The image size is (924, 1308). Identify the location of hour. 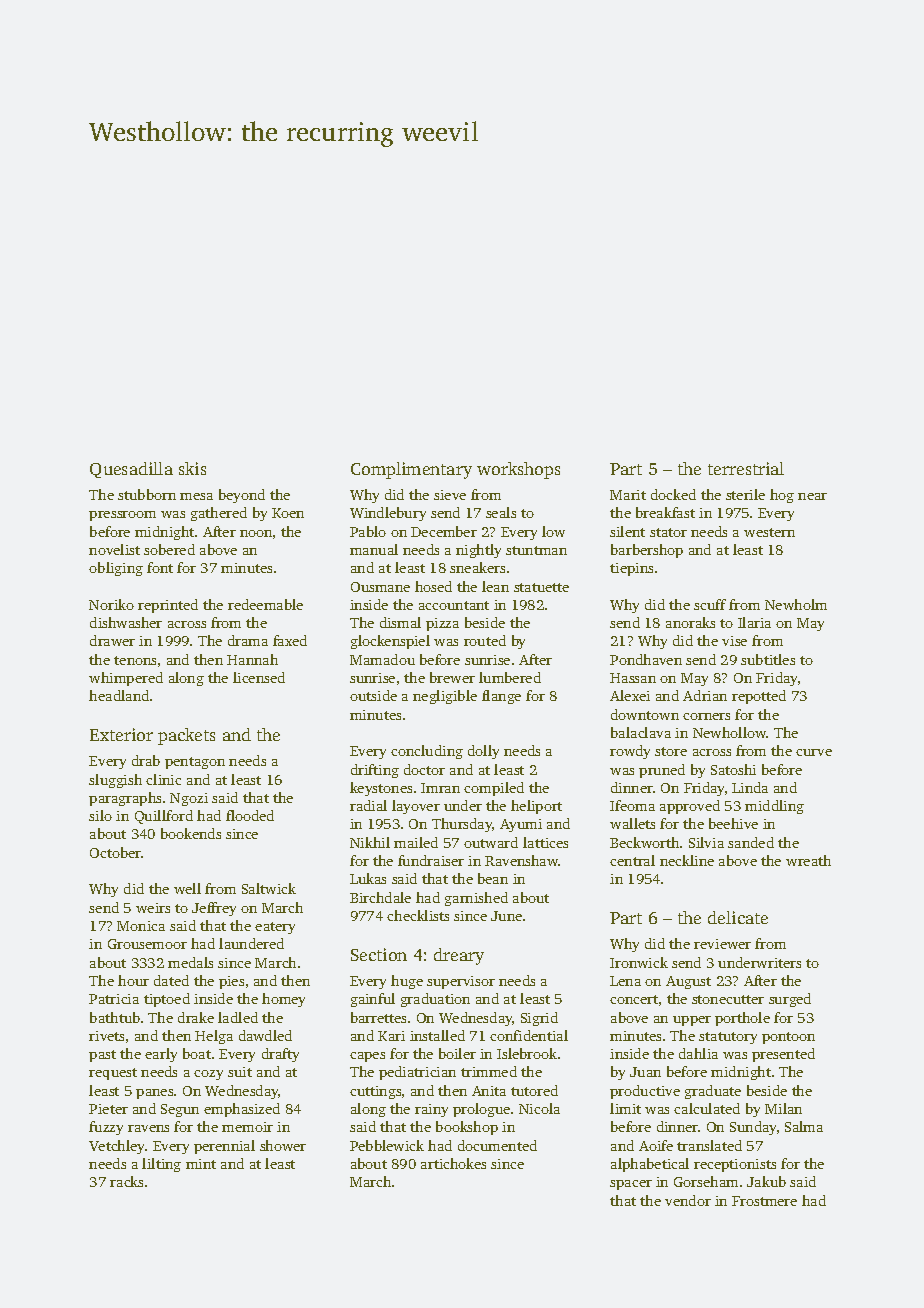
(133, 980).
